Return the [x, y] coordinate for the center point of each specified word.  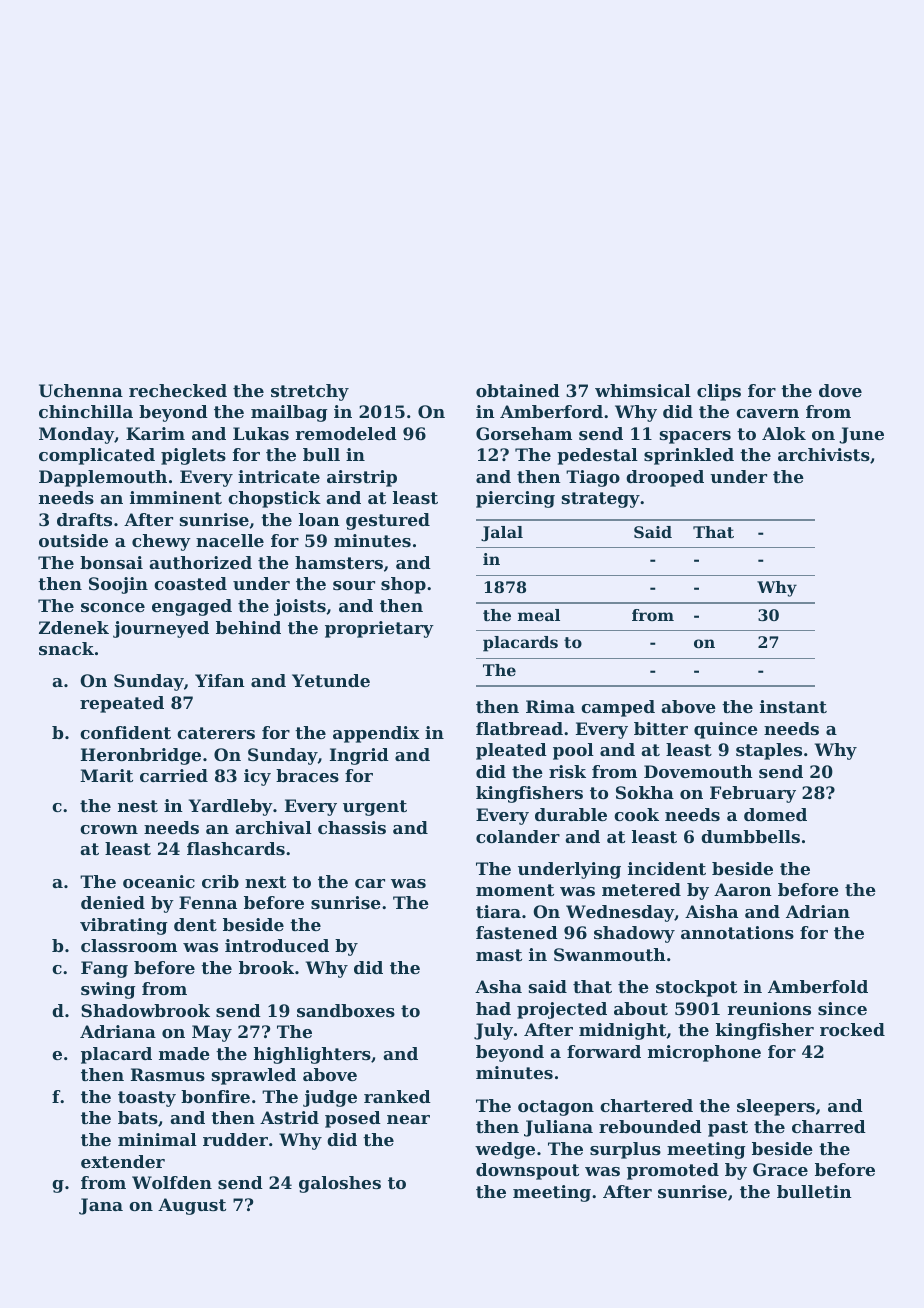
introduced [277, 945]
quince [726, 730]
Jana [101, 1206]
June [861, 435]
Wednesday [620, 913]
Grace [780, 1169]
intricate [279, 476]
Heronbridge [141, 756]
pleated [511, 751]
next [265, 882]
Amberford [551, 411]
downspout [527, 1171]
